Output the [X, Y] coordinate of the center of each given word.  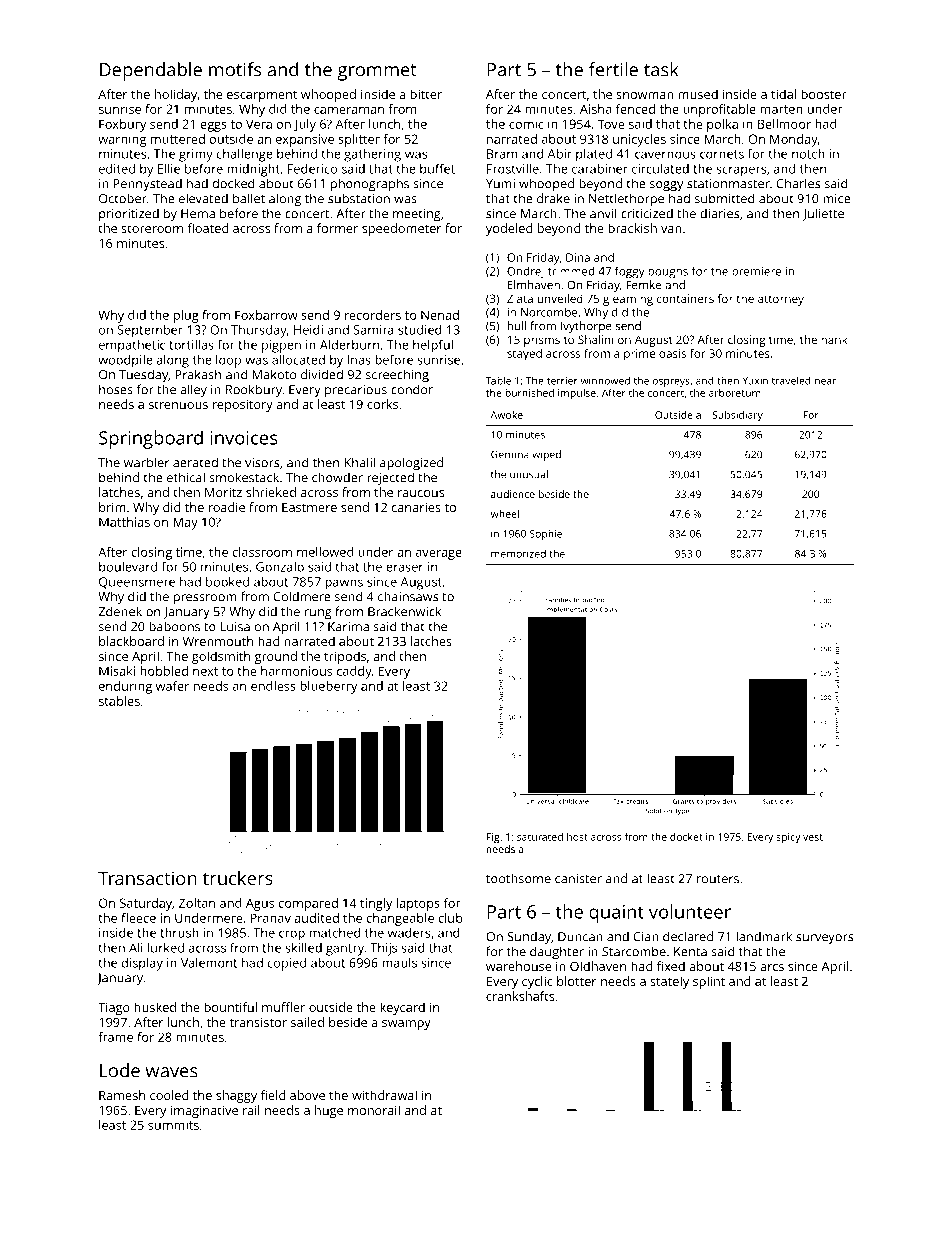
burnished [529, 393]
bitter [426, 94]
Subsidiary [737, 416]
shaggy [236, 1096]
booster [824, 94]
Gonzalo [280, 567]
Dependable [151, 71]
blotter [576, 981]
